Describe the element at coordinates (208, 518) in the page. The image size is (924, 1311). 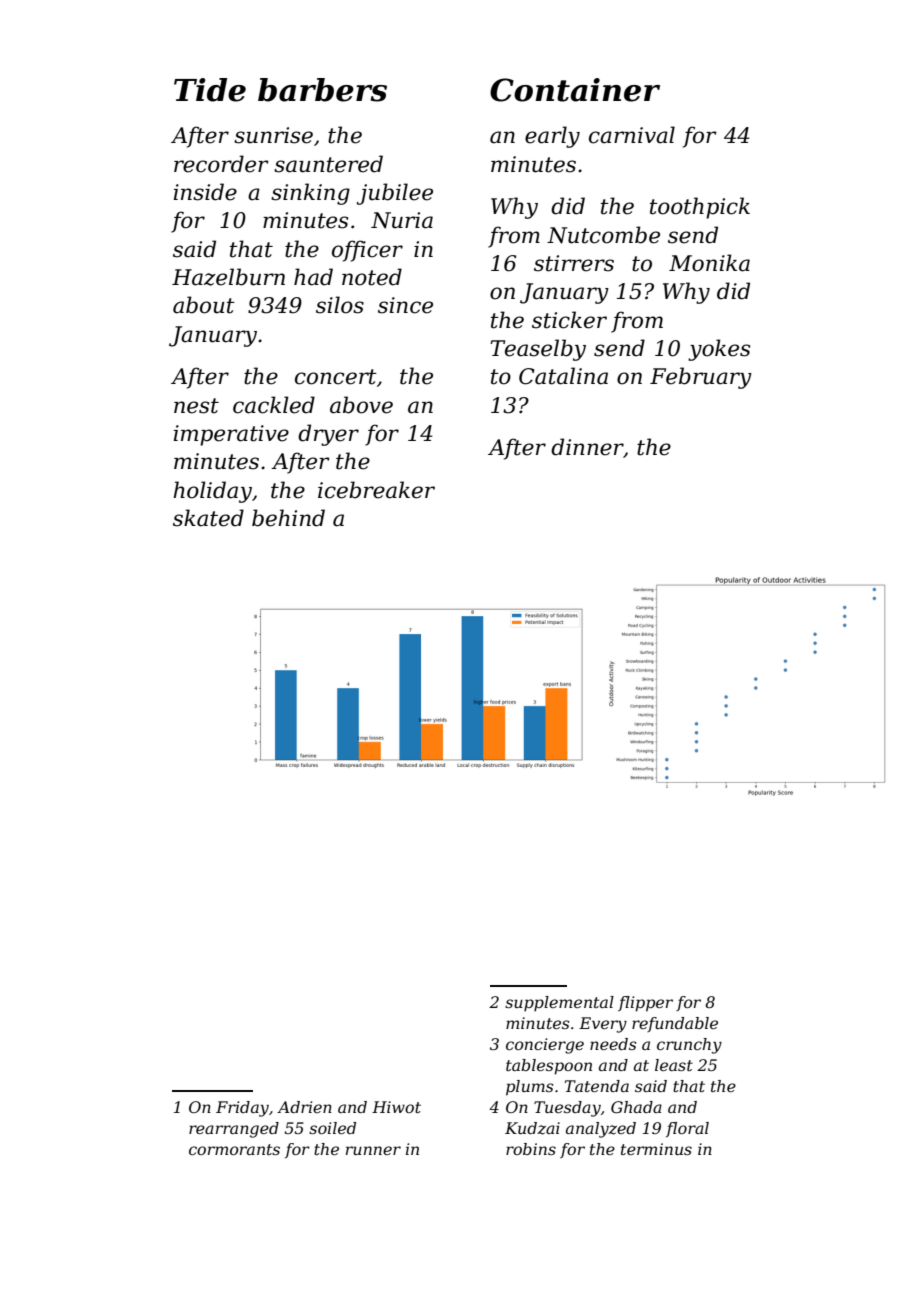
I see `skated` at that location.
